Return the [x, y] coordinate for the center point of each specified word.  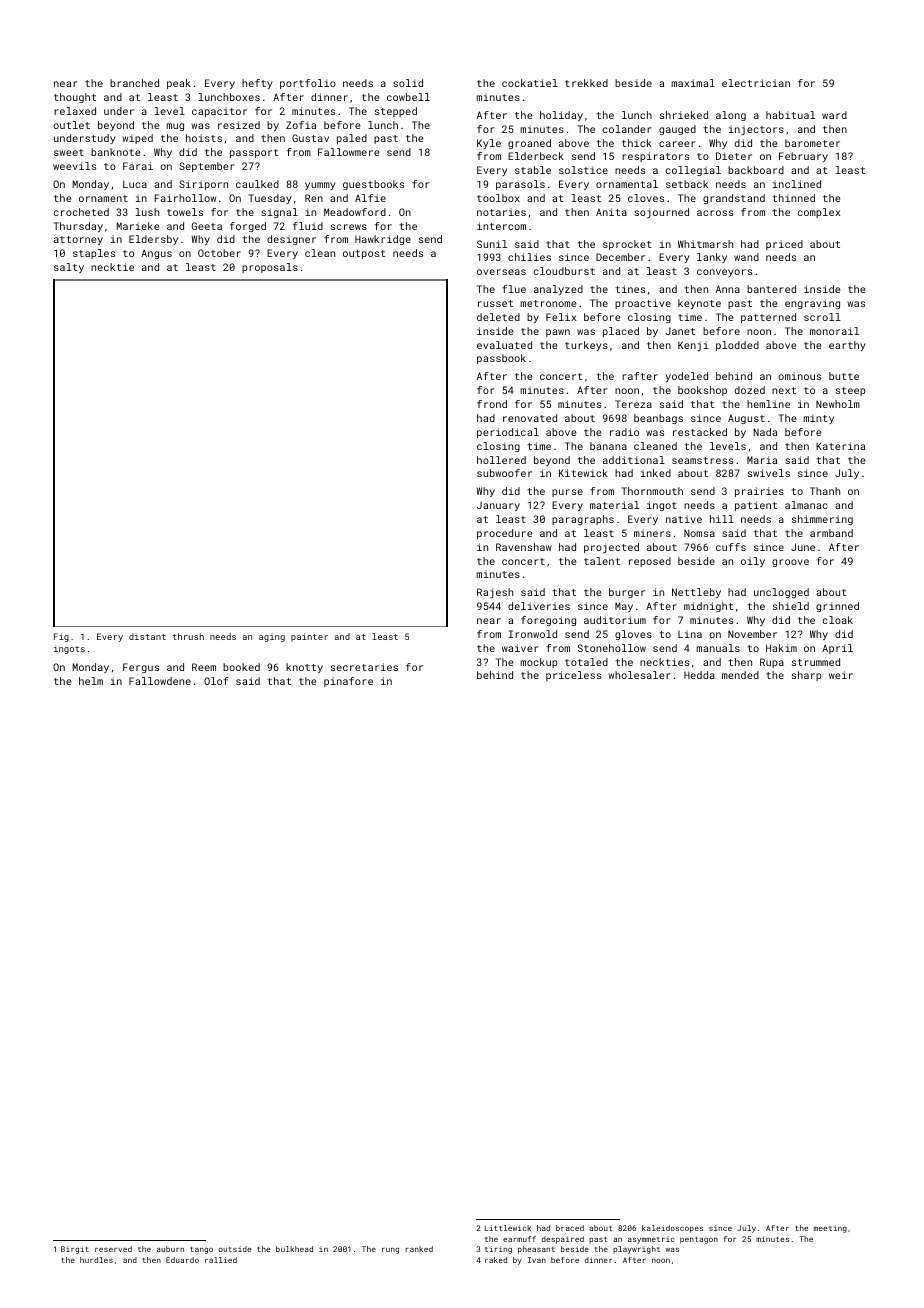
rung [390, 1251]
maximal [693, 83]
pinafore [348, 682]
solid [408, 83]
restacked [700, 432]
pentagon [699, 1240]
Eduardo [182, 1260]
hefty [257, 84]
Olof [216, 681]
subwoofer [504, 473]
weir [841, 675]
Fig [61, 637]
